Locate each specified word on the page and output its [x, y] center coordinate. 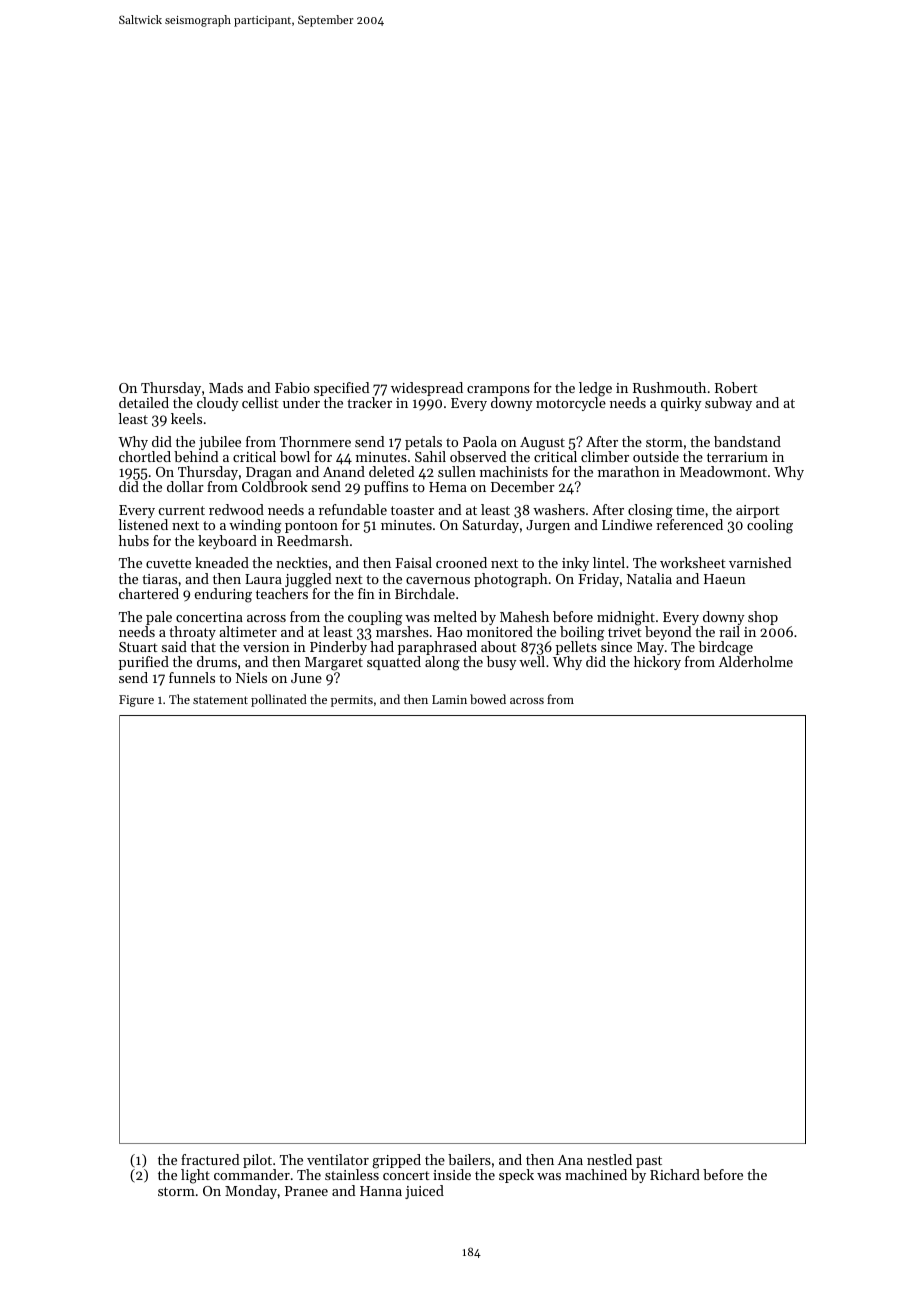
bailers [469, 1159]
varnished [760, 562]
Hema [448, 487]
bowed [488, 699]
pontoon [311, 527]
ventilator [338, 1159]
